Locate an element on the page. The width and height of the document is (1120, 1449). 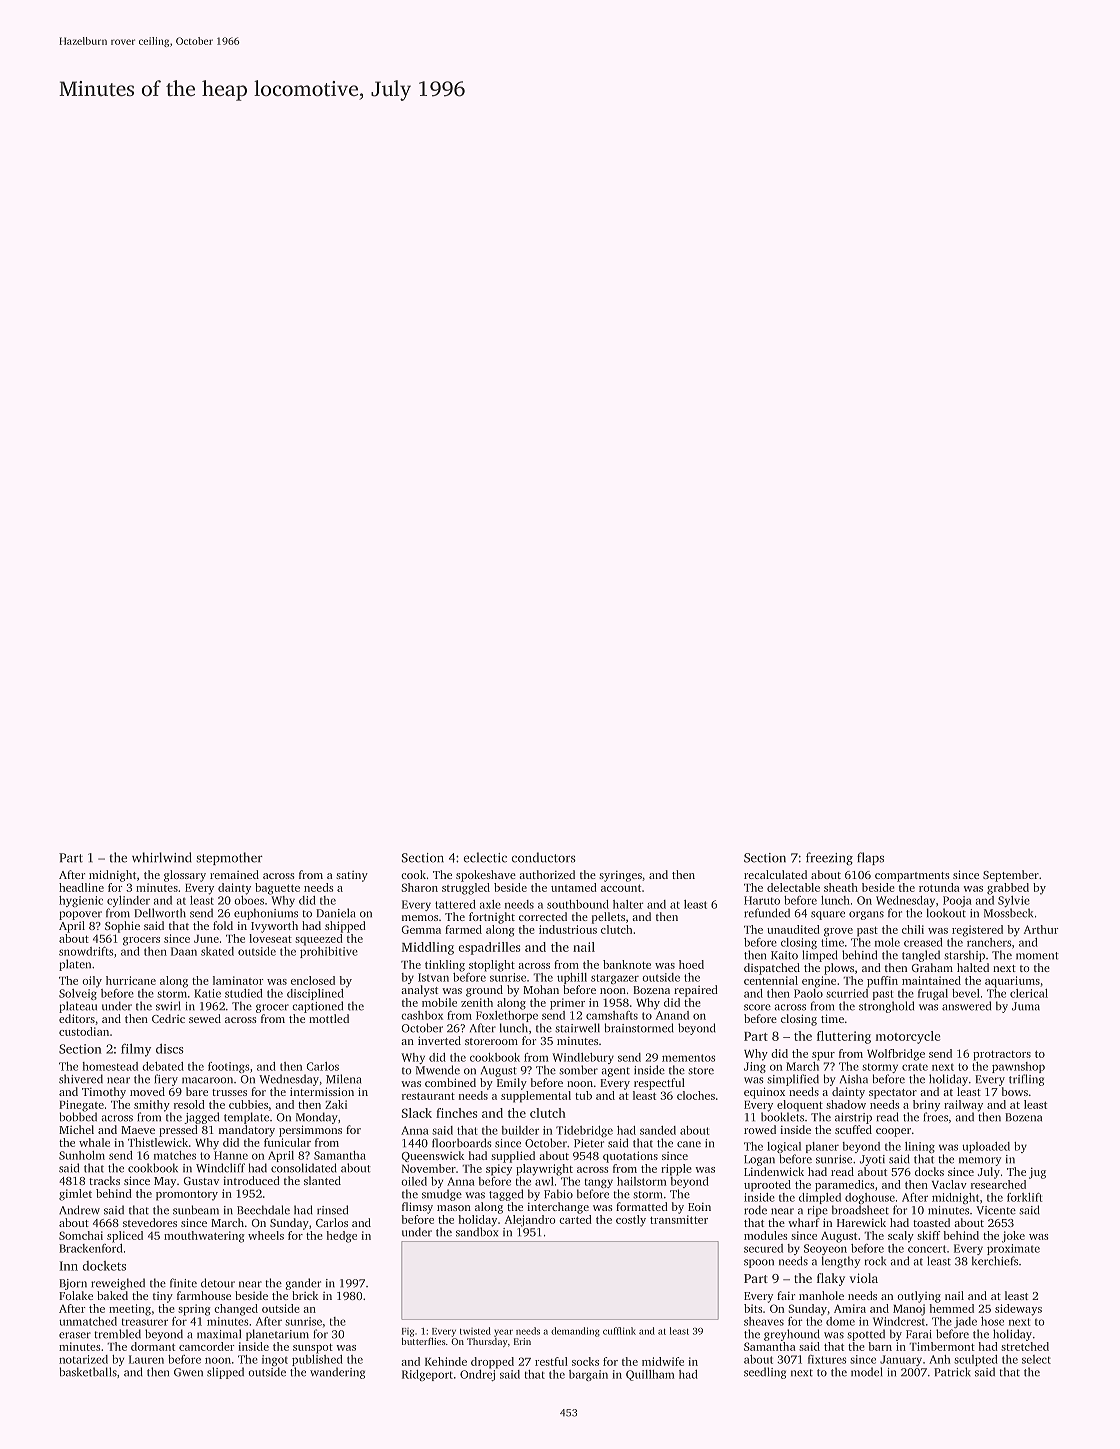
industrious is located at coordinates (568, 929).
